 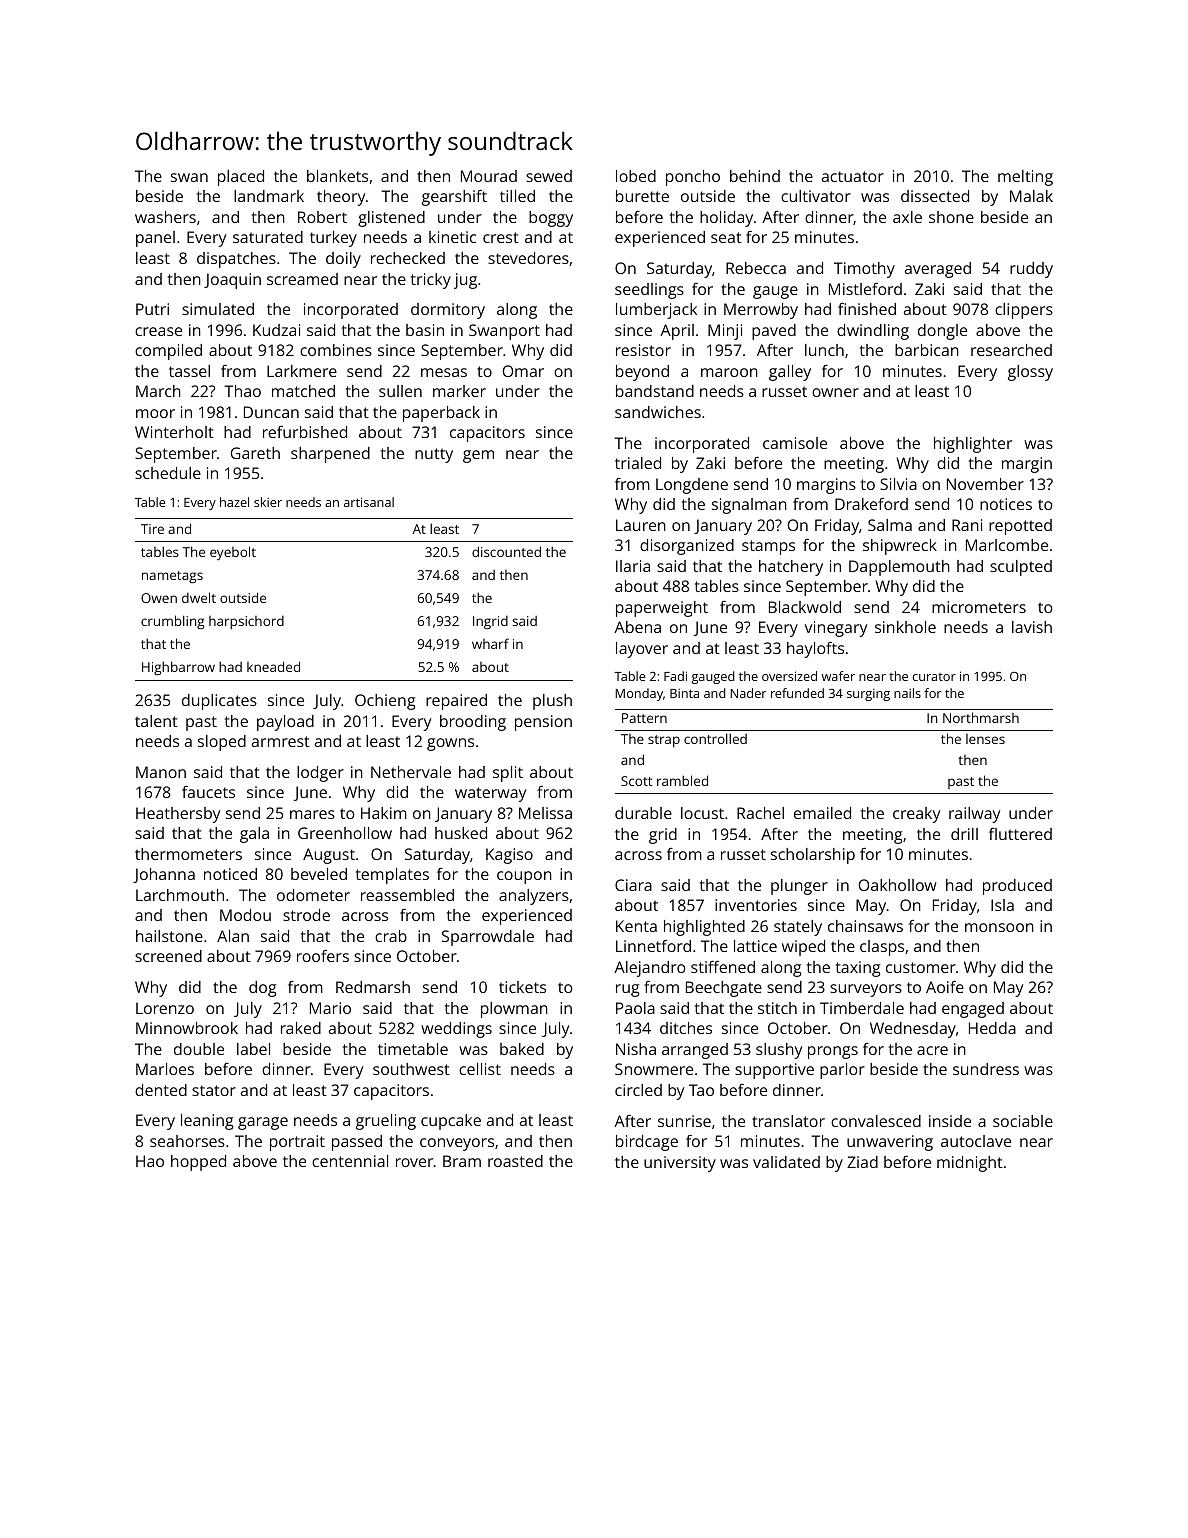 What do you see at coordinates (1002, 905) in the image?
I see `Isla` at bounding box center [1002, 905].
